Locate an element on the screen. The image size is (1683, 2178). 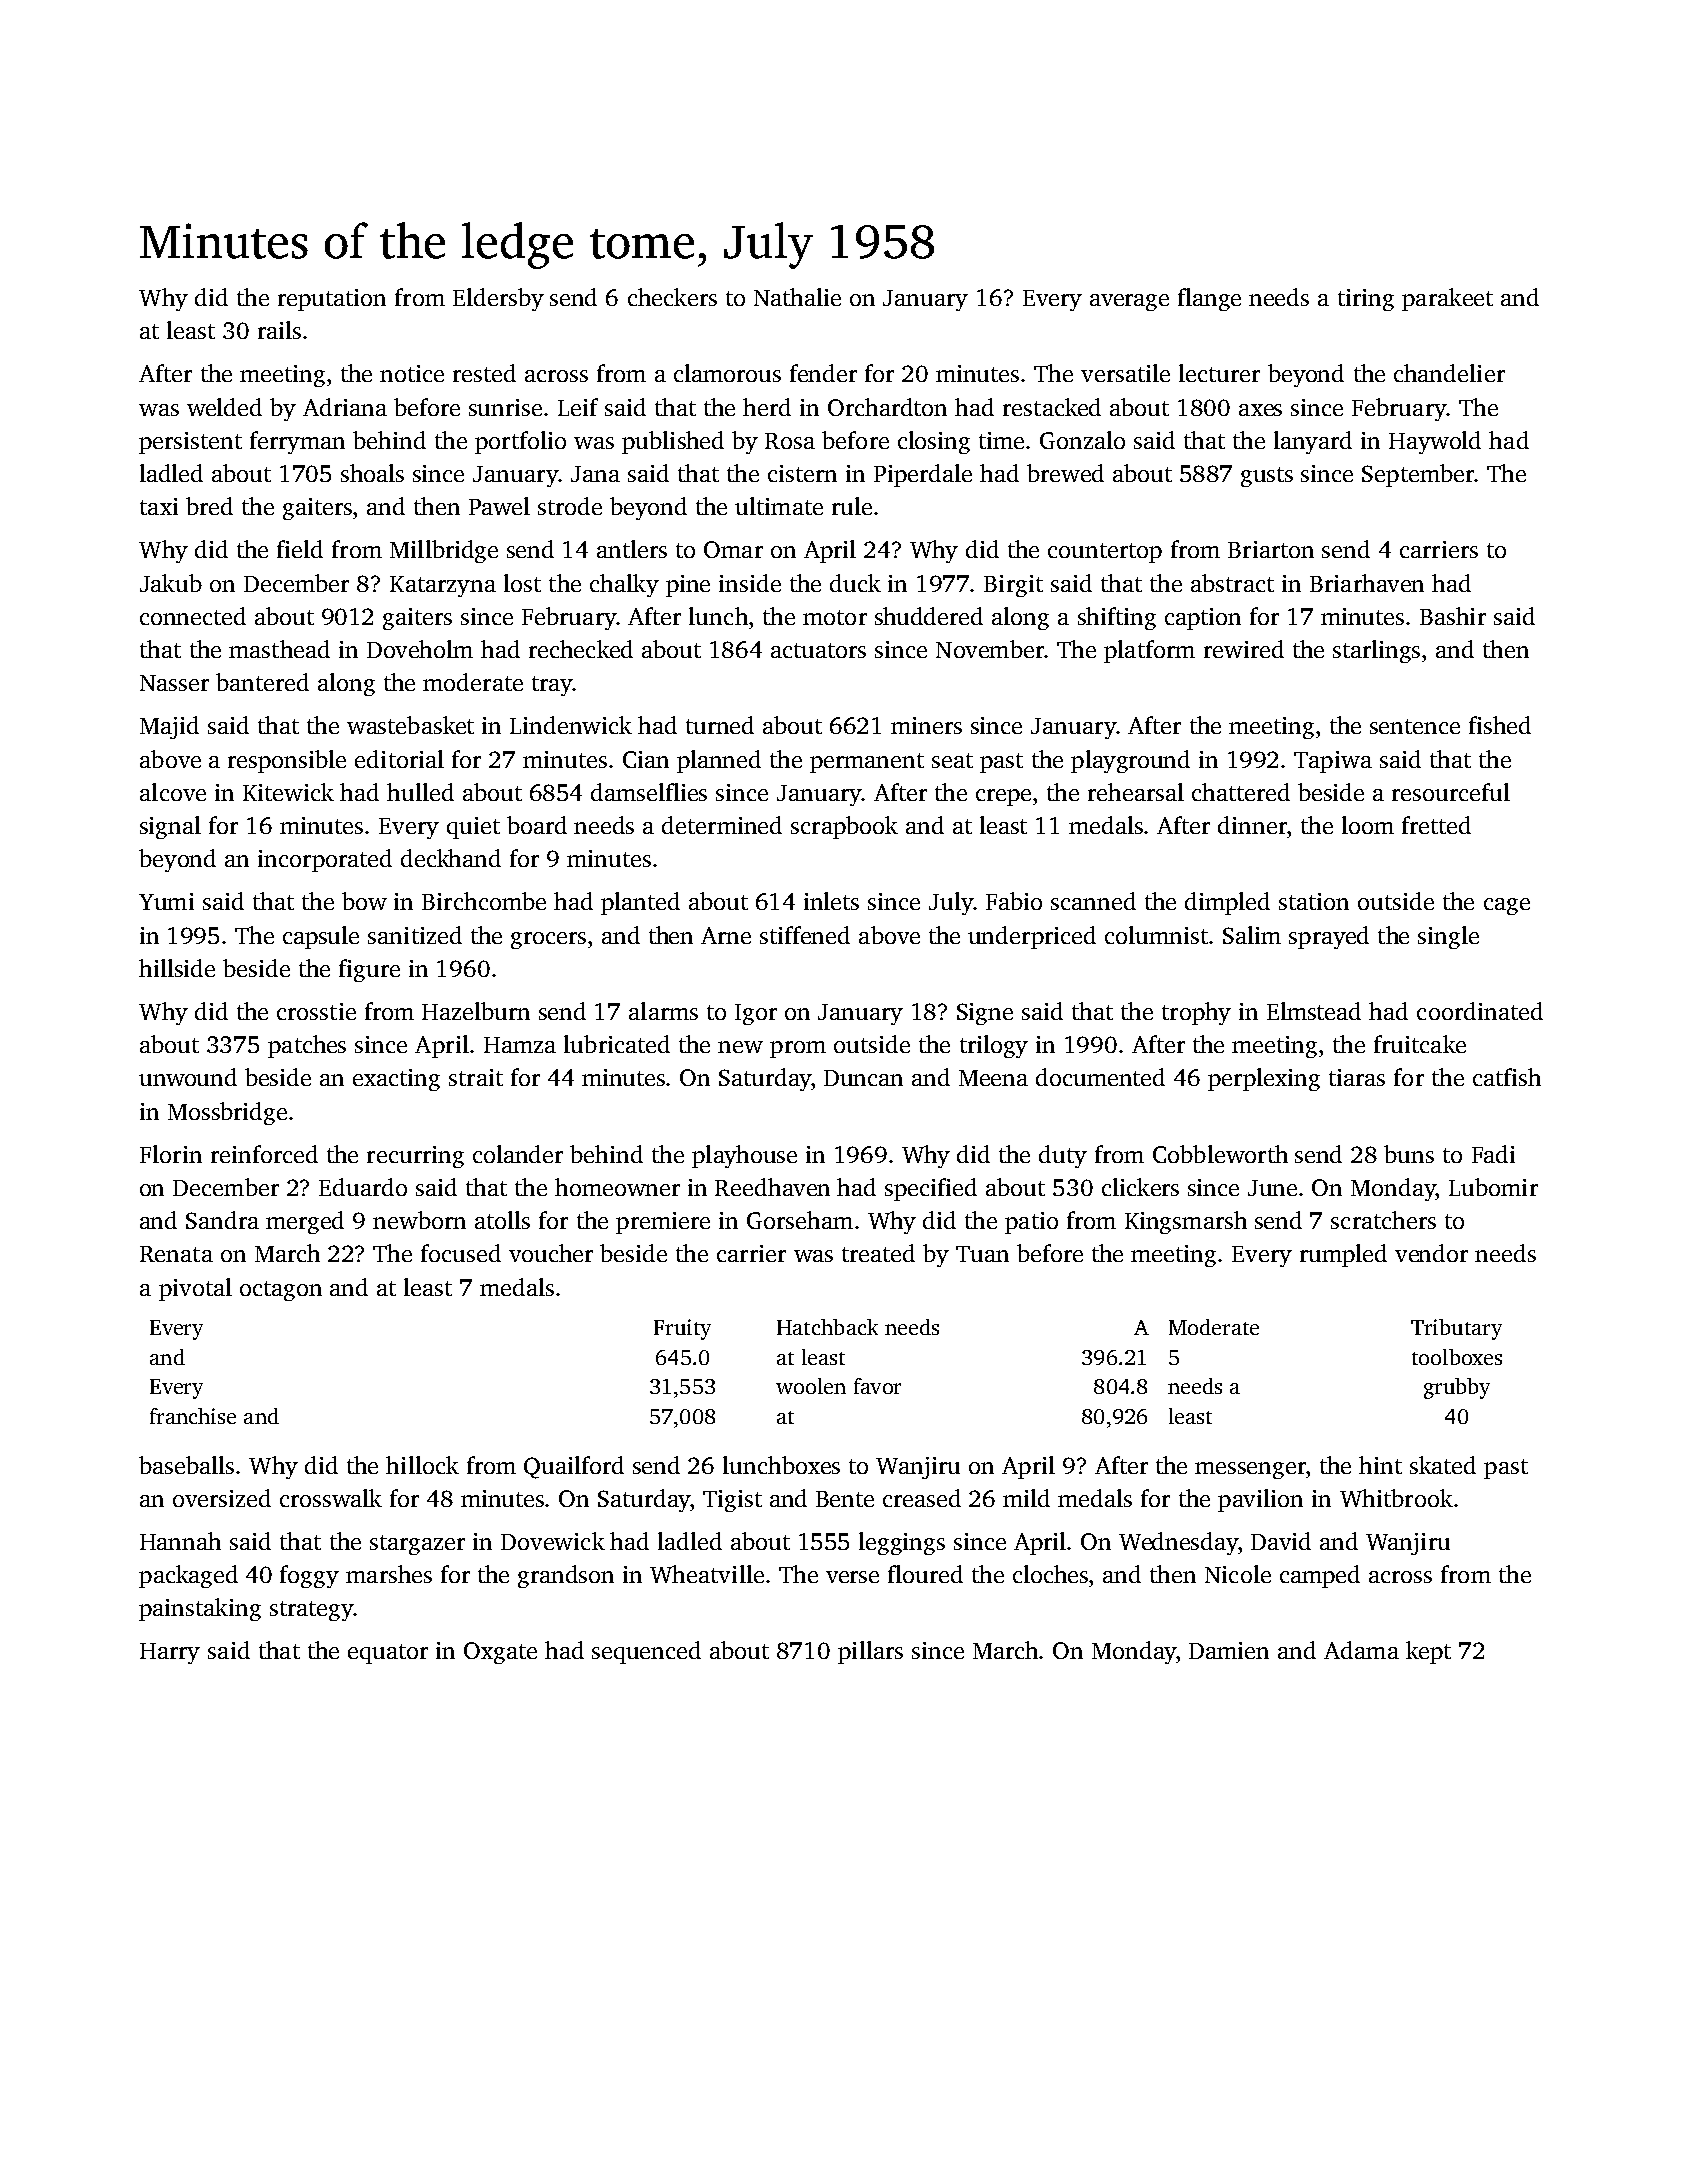
wastebasket is located at coordinates (410, 725).
